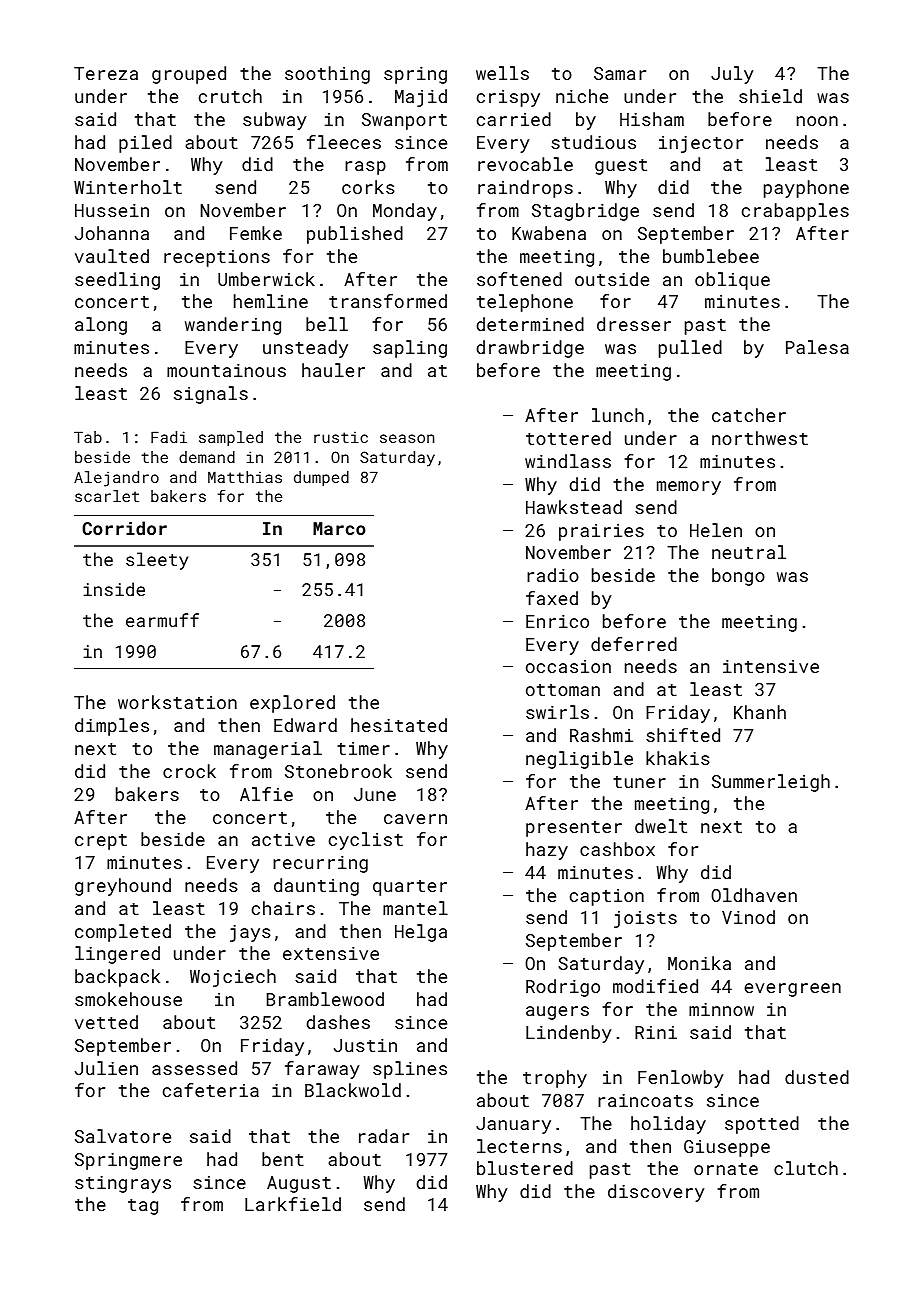 The image size is (924, 1308). What do you see at coordinates (293, 1204) in the image?
I see `Larkfield` at bounding box center [293, 1204].
